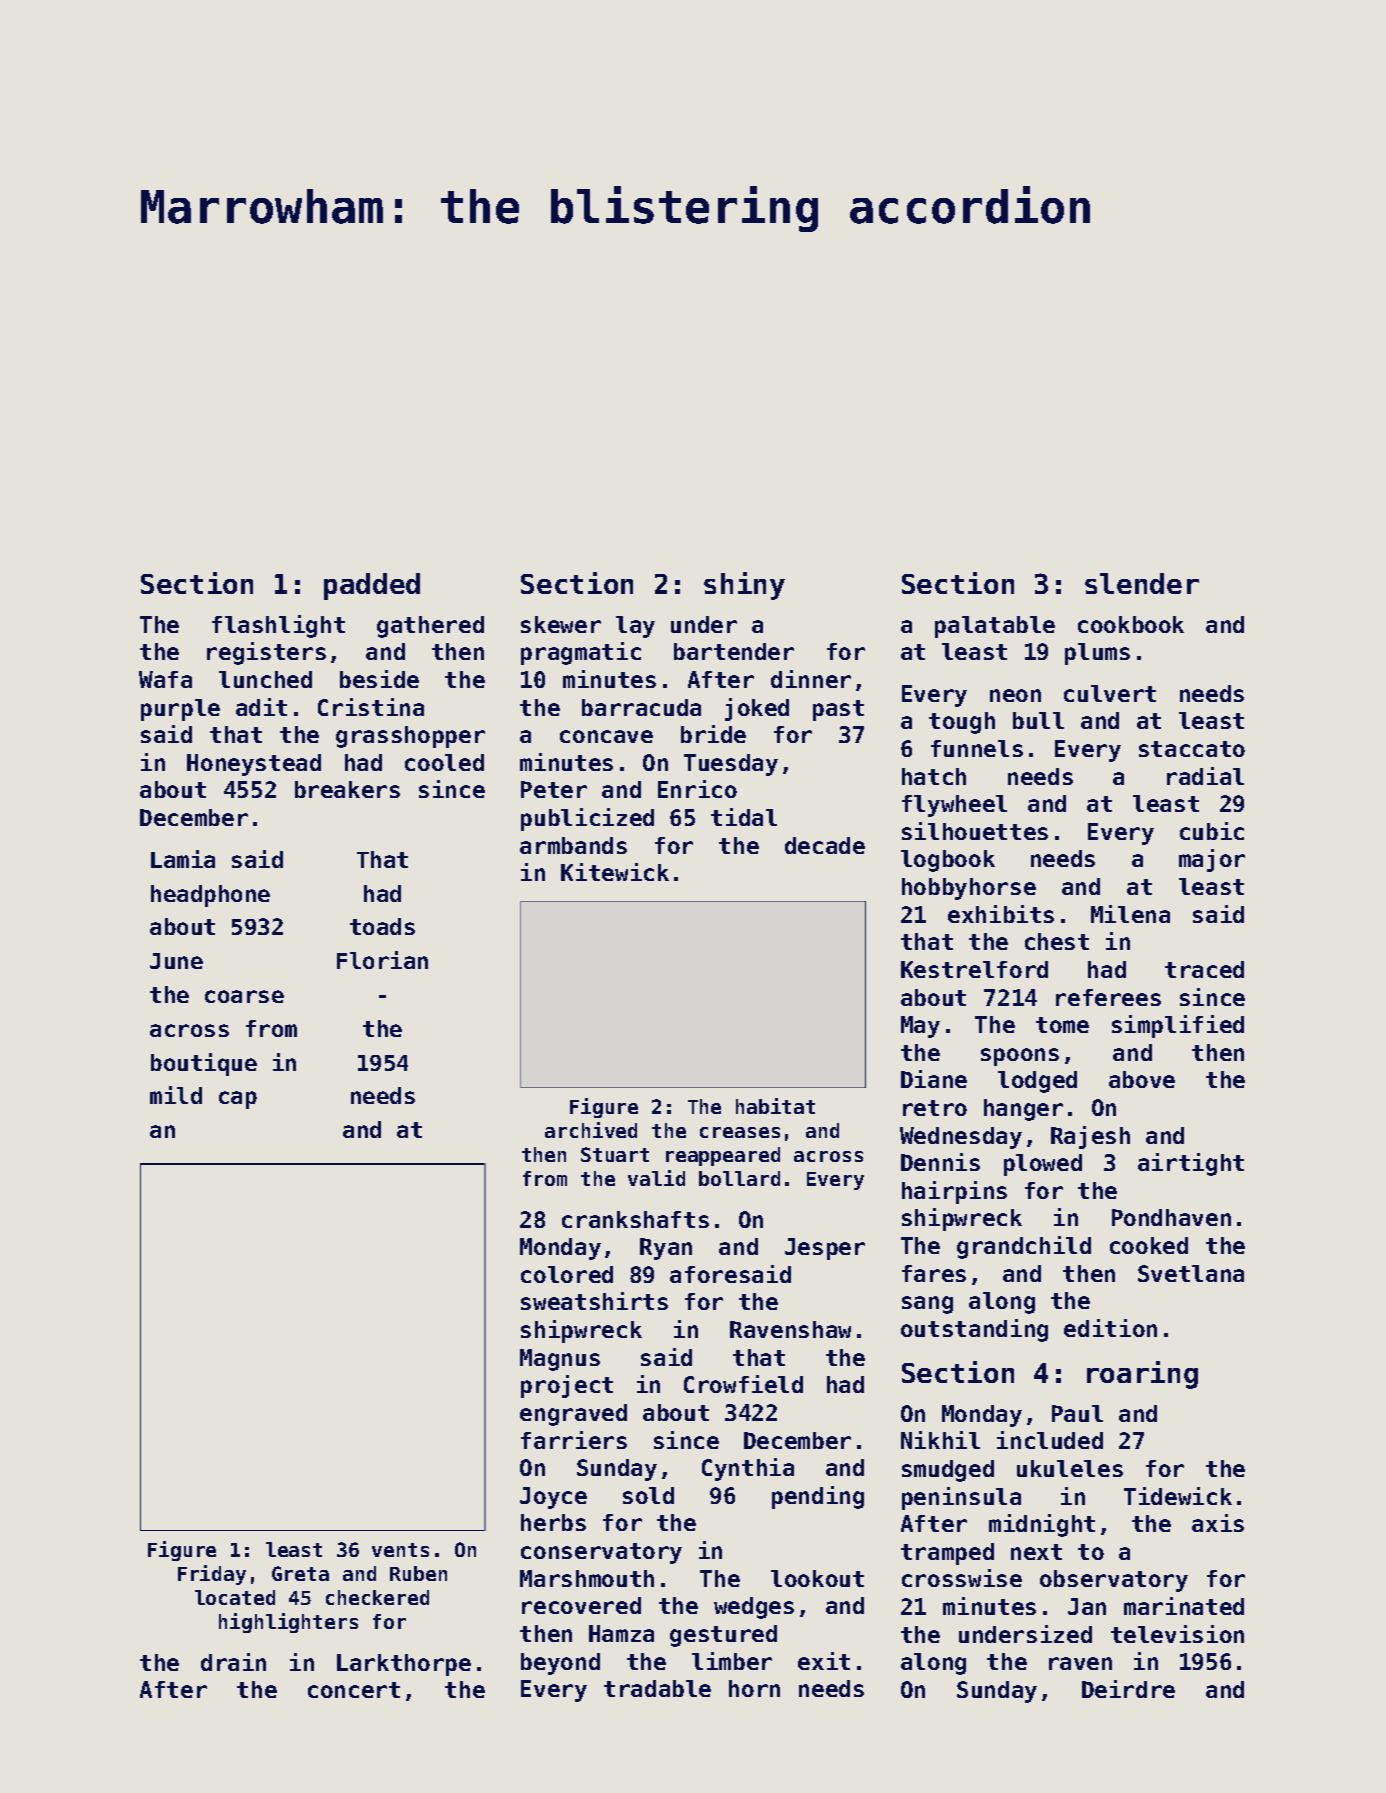 This image has width=1386, height=1793. What do you see at coordinates (233, 1662) in the image?
I see `drain` at bounding box center [233, 1662].
